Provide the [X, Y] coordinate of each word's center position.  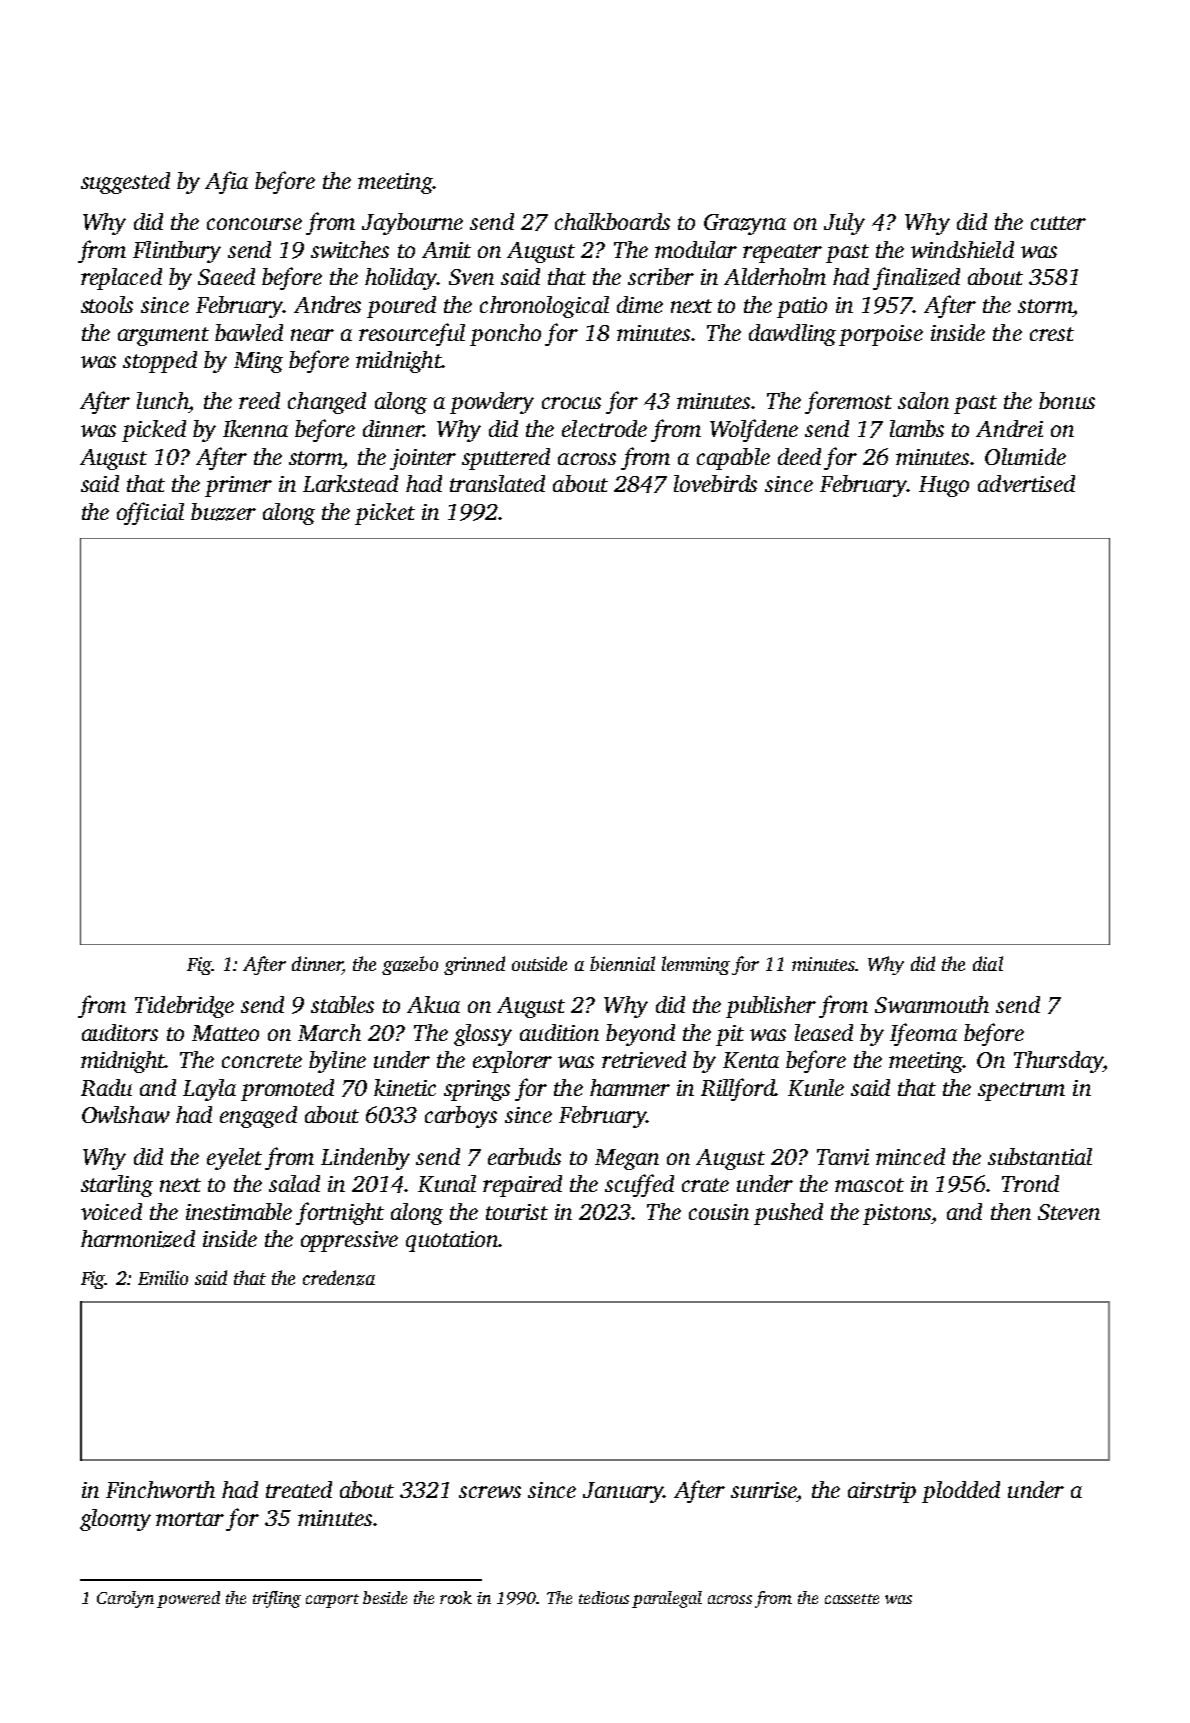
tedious [604, 1597]
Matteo [225, 1033]
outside [539, 963]
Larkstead [350, 483]
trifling [277, 1599]
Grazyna [745, 224]
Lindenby [365, 1159]
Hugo [944, 486]
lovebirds [715, 483]
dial [988, 963]
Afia [226, 182]
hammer [630, 1087]
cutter [1058, 223]
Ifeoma [923, 1034]
